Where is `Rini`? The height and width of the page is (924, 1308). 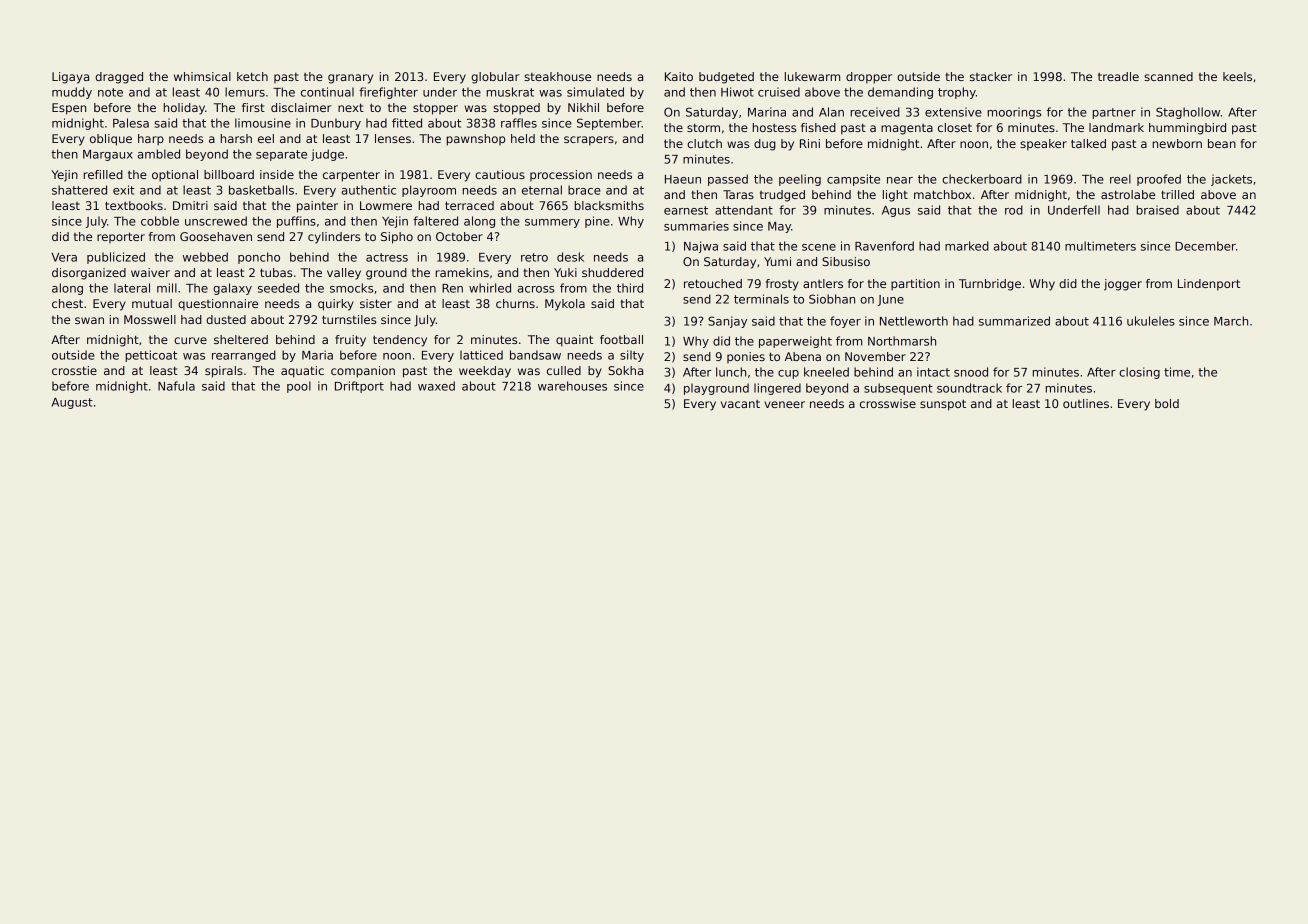
Rini is located at coordinates (810, 143).
